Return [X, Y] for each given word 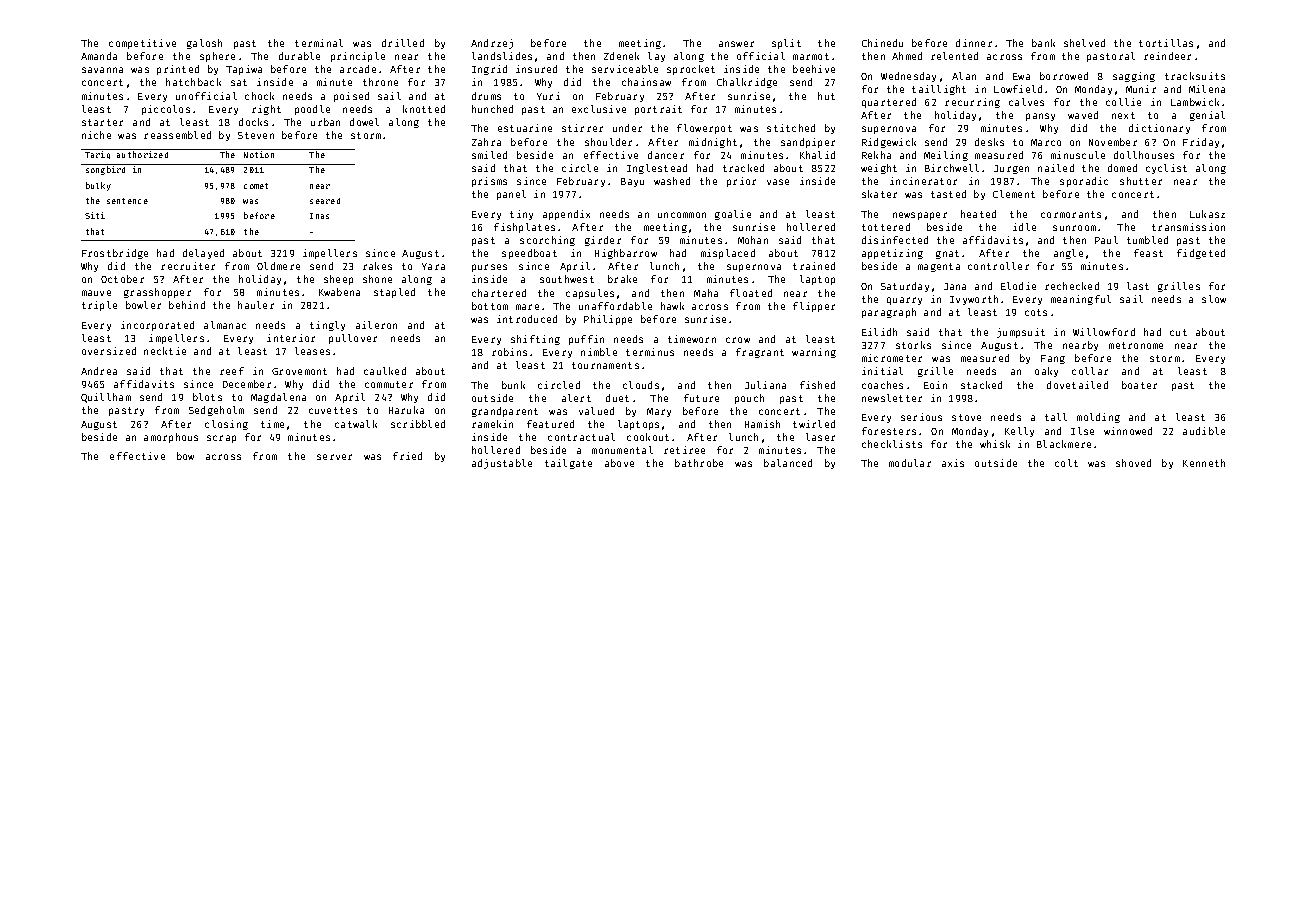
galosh [204, 44]
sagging [1134, 77]
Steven [256, 135]
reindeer [1167, 56]
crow [738, 340]
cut [1178, 332]
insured [536, 69]
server [334, 457]
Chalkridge [747, 83]
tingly [327, 326]
